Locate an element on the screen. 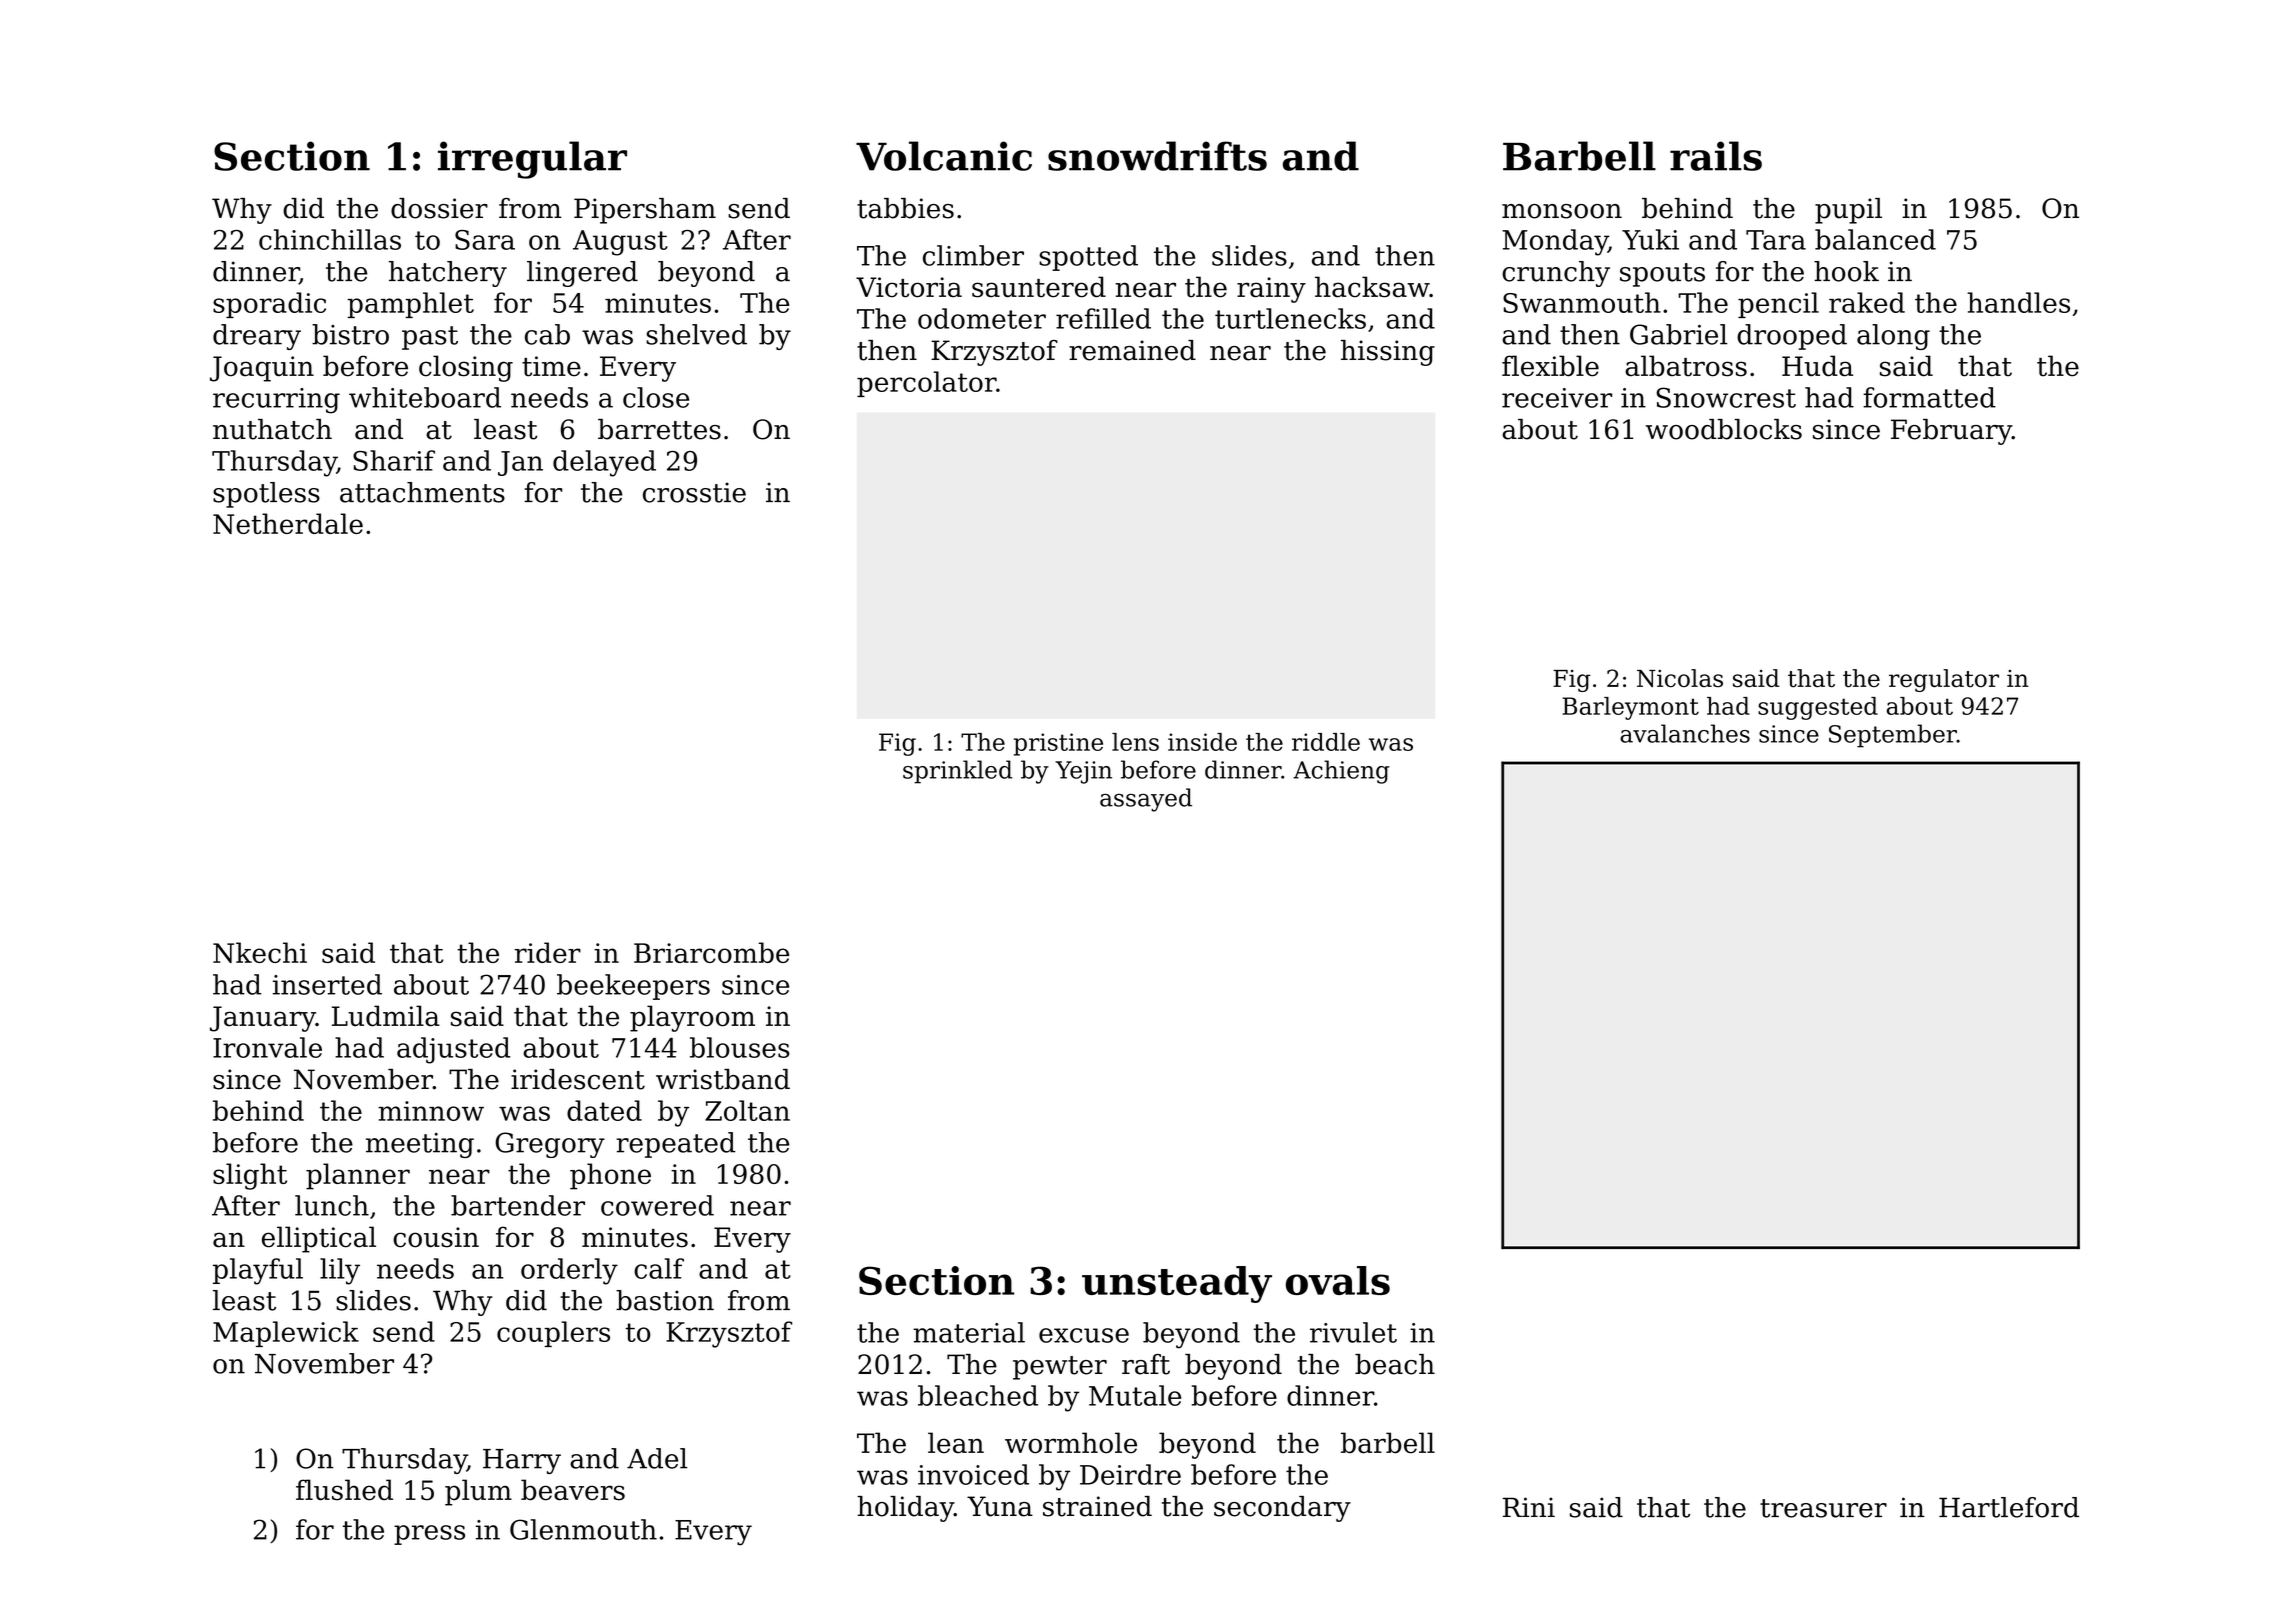 This screenshot has height=1620, width=2292. assayed is located at coordinates (1146, 800).
